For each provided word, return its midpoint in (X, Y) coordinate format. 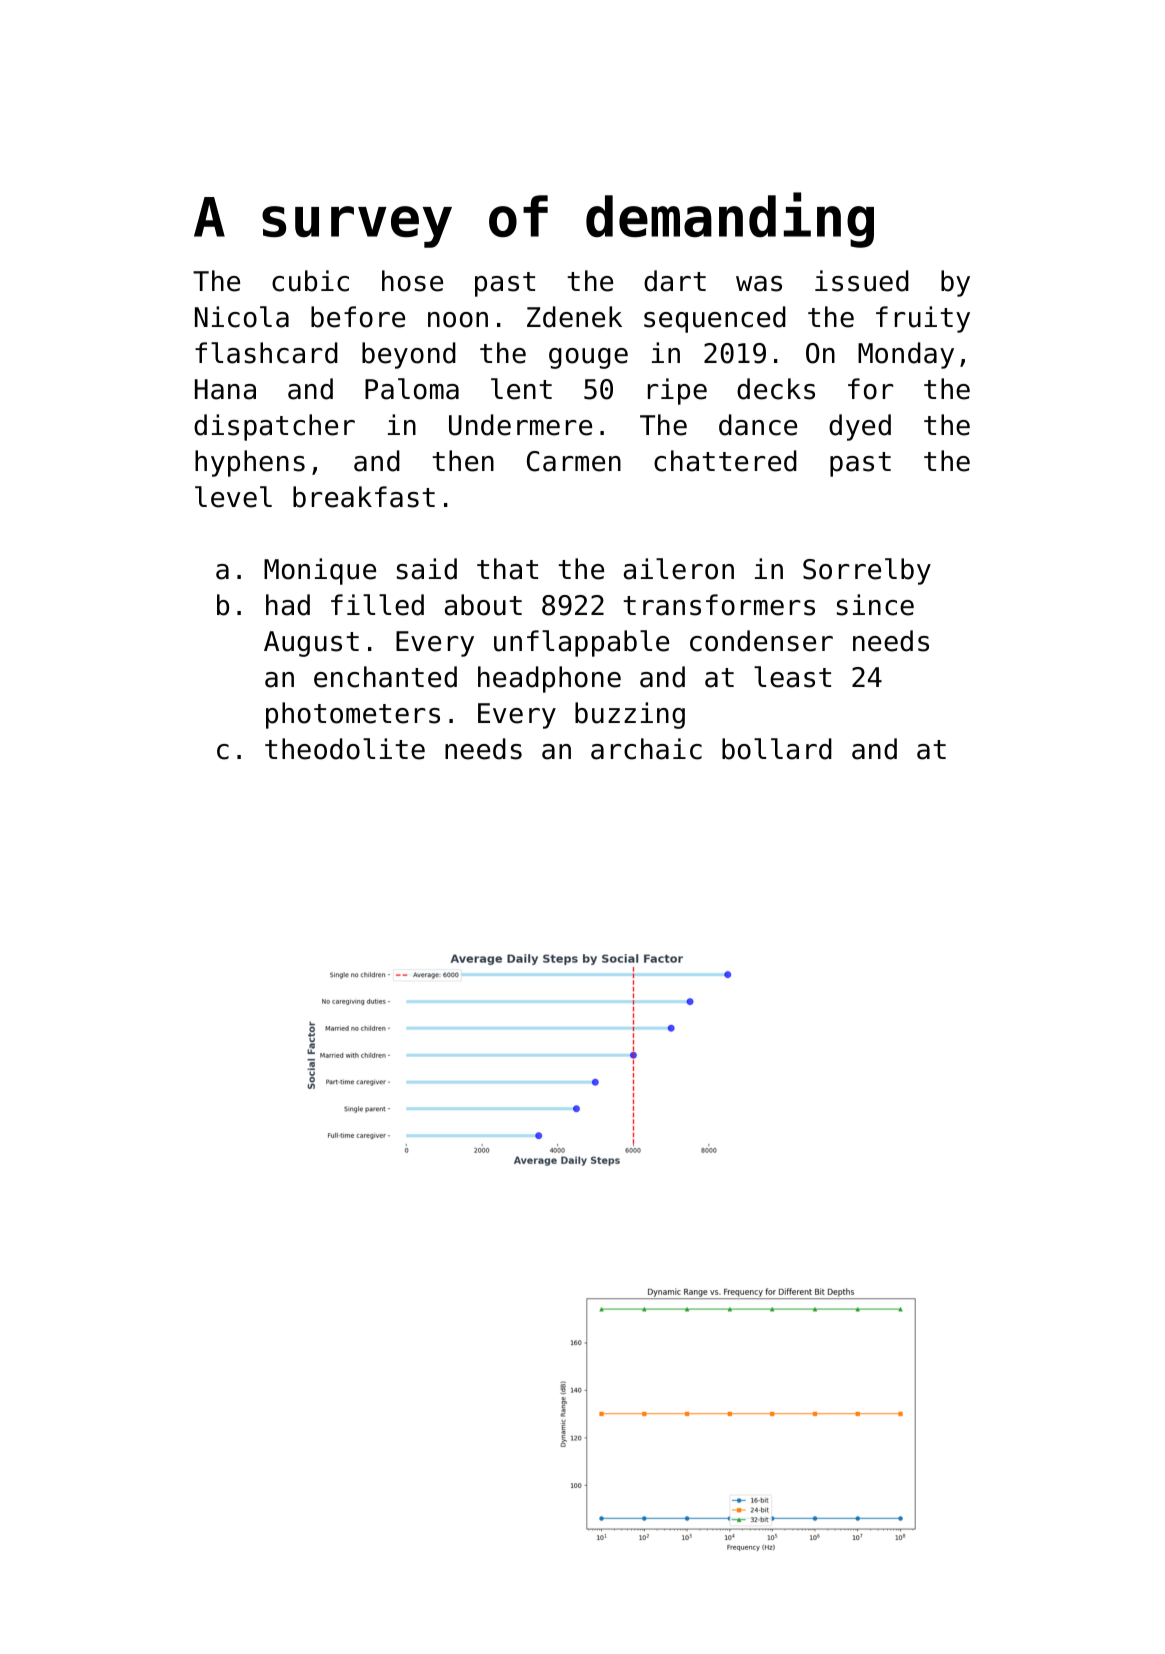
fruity (923, 319)
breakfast (364, 497)
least (792, 677)
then (463, 461)
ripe (677, 391)
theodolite (345, 749)
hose (412, 281)
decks (776, 389)
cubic (310, 281)
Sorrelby (867, 571)
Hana (225, 389)
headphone (549, 679)
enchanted (385, 677)
